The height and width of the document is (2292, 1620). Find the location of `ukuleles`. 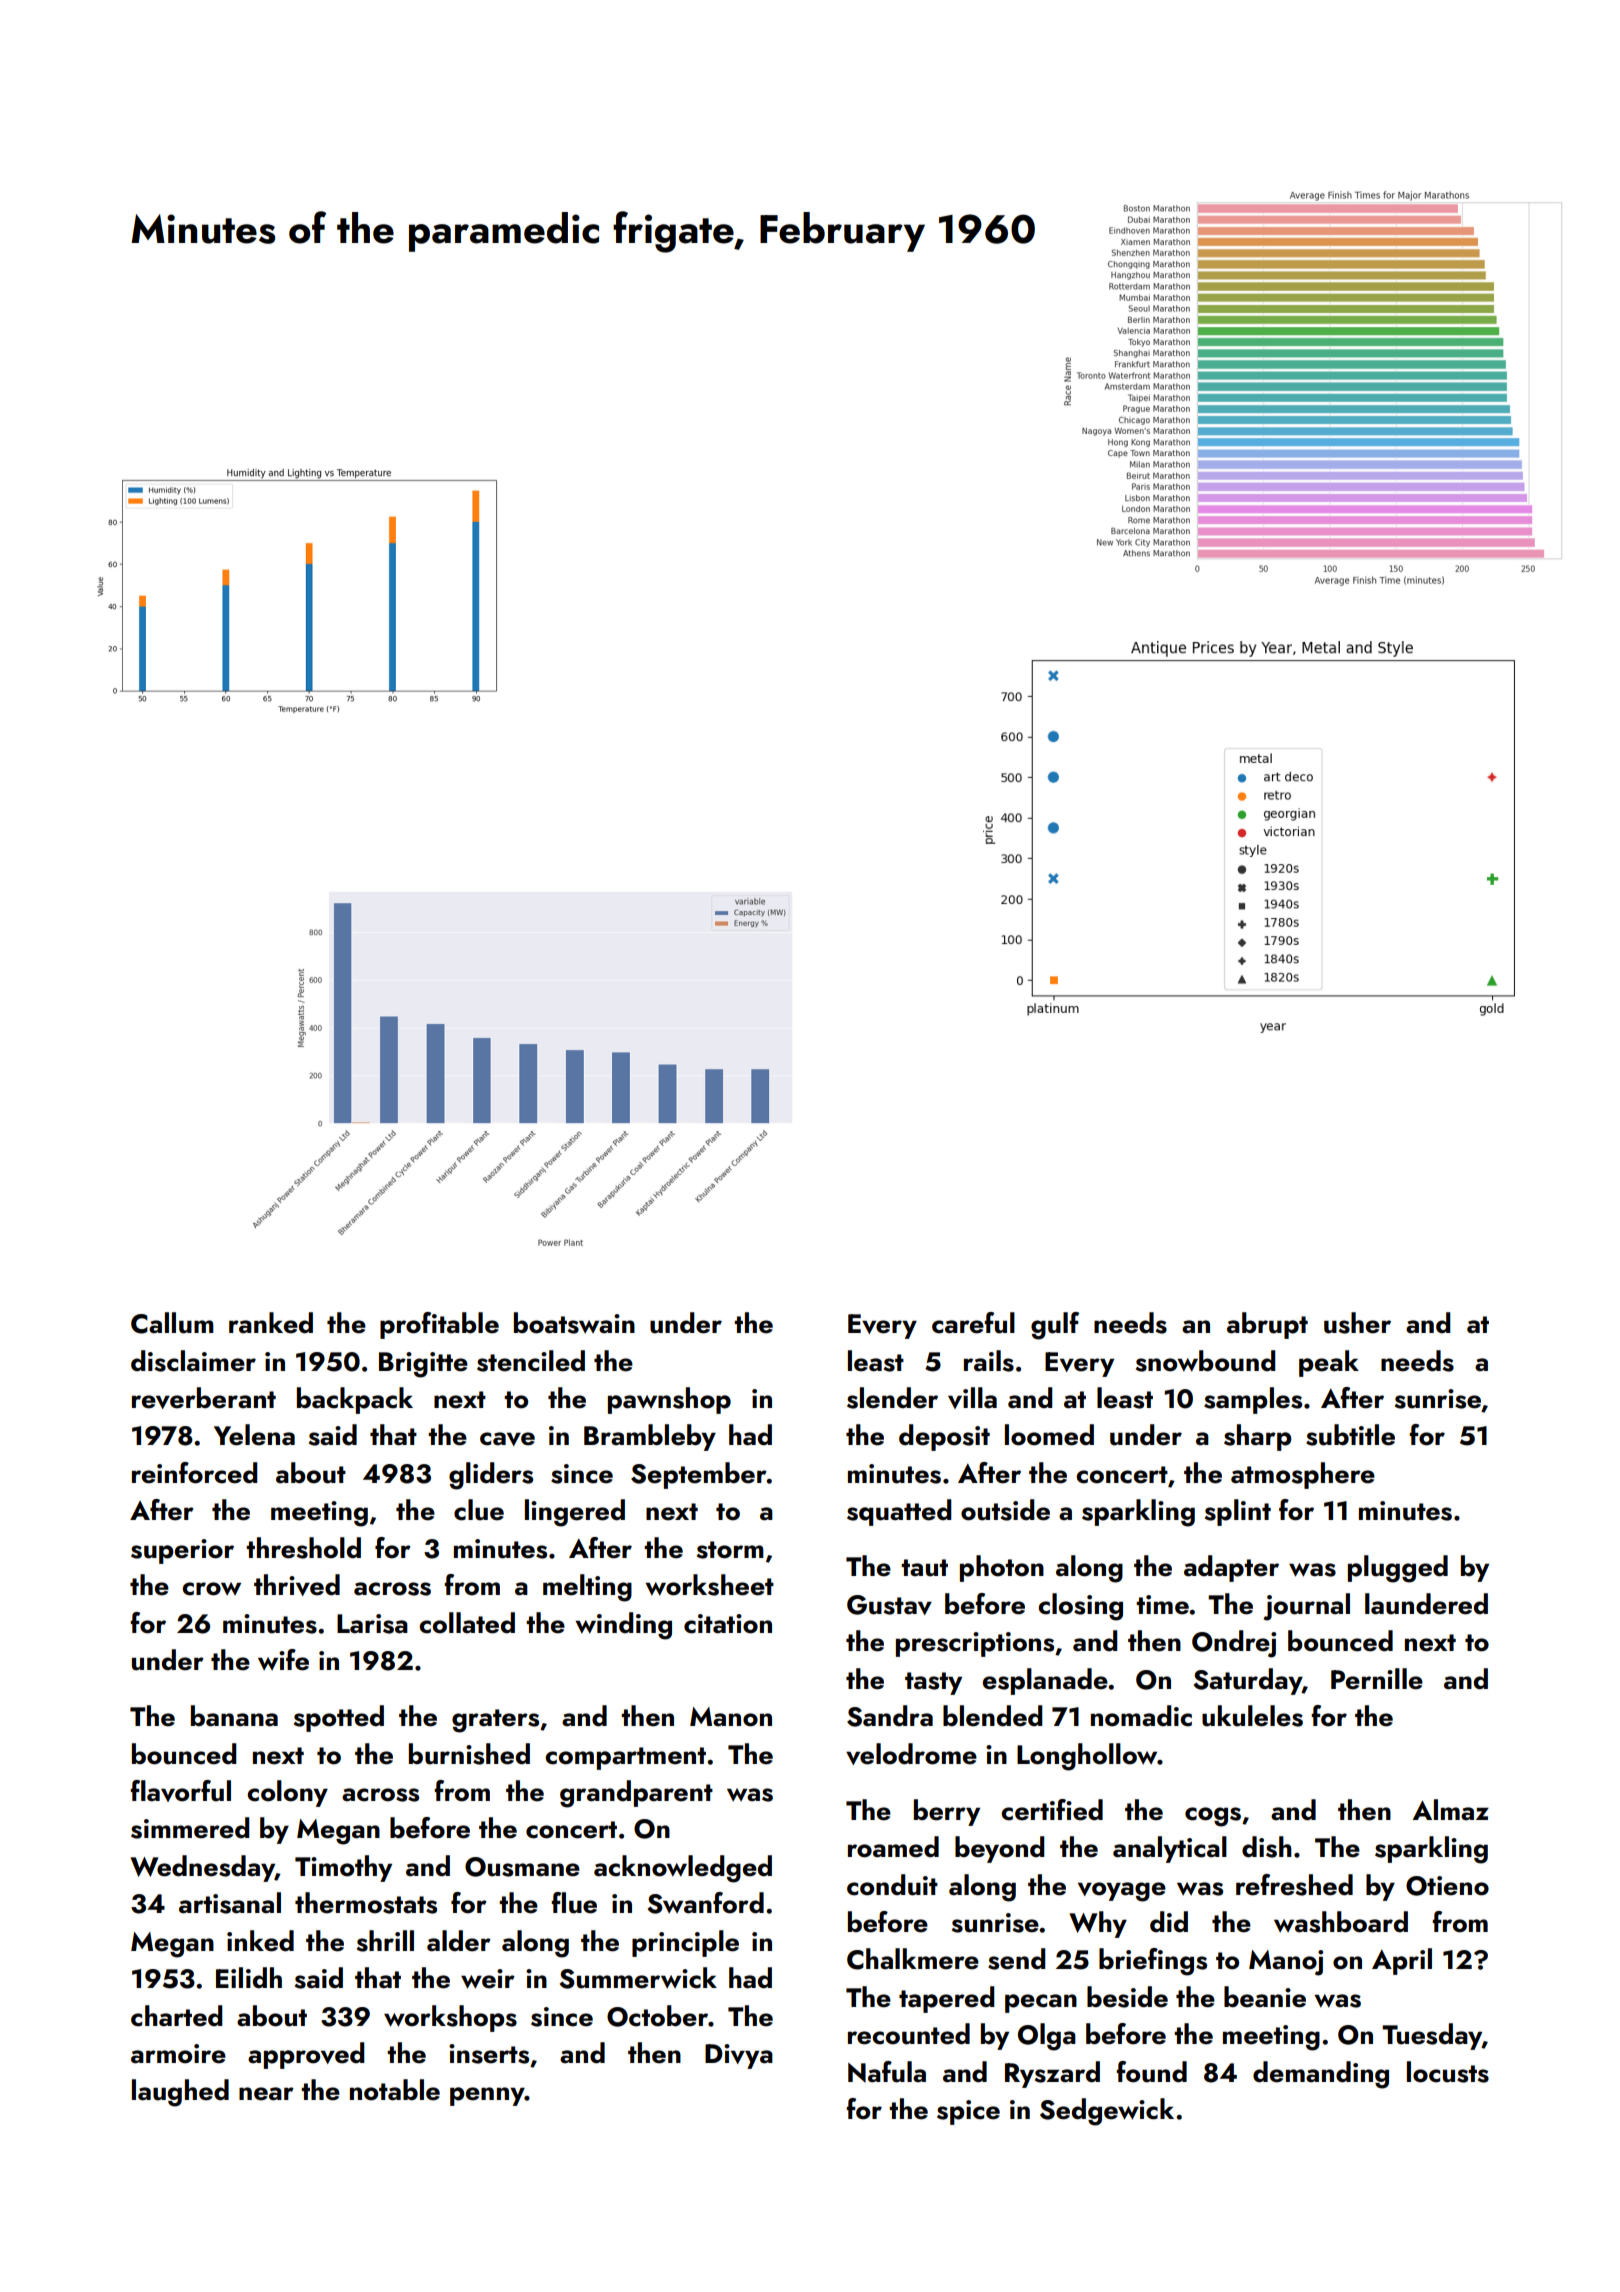

ukuleles is located at coordinates (1252, 1716).
